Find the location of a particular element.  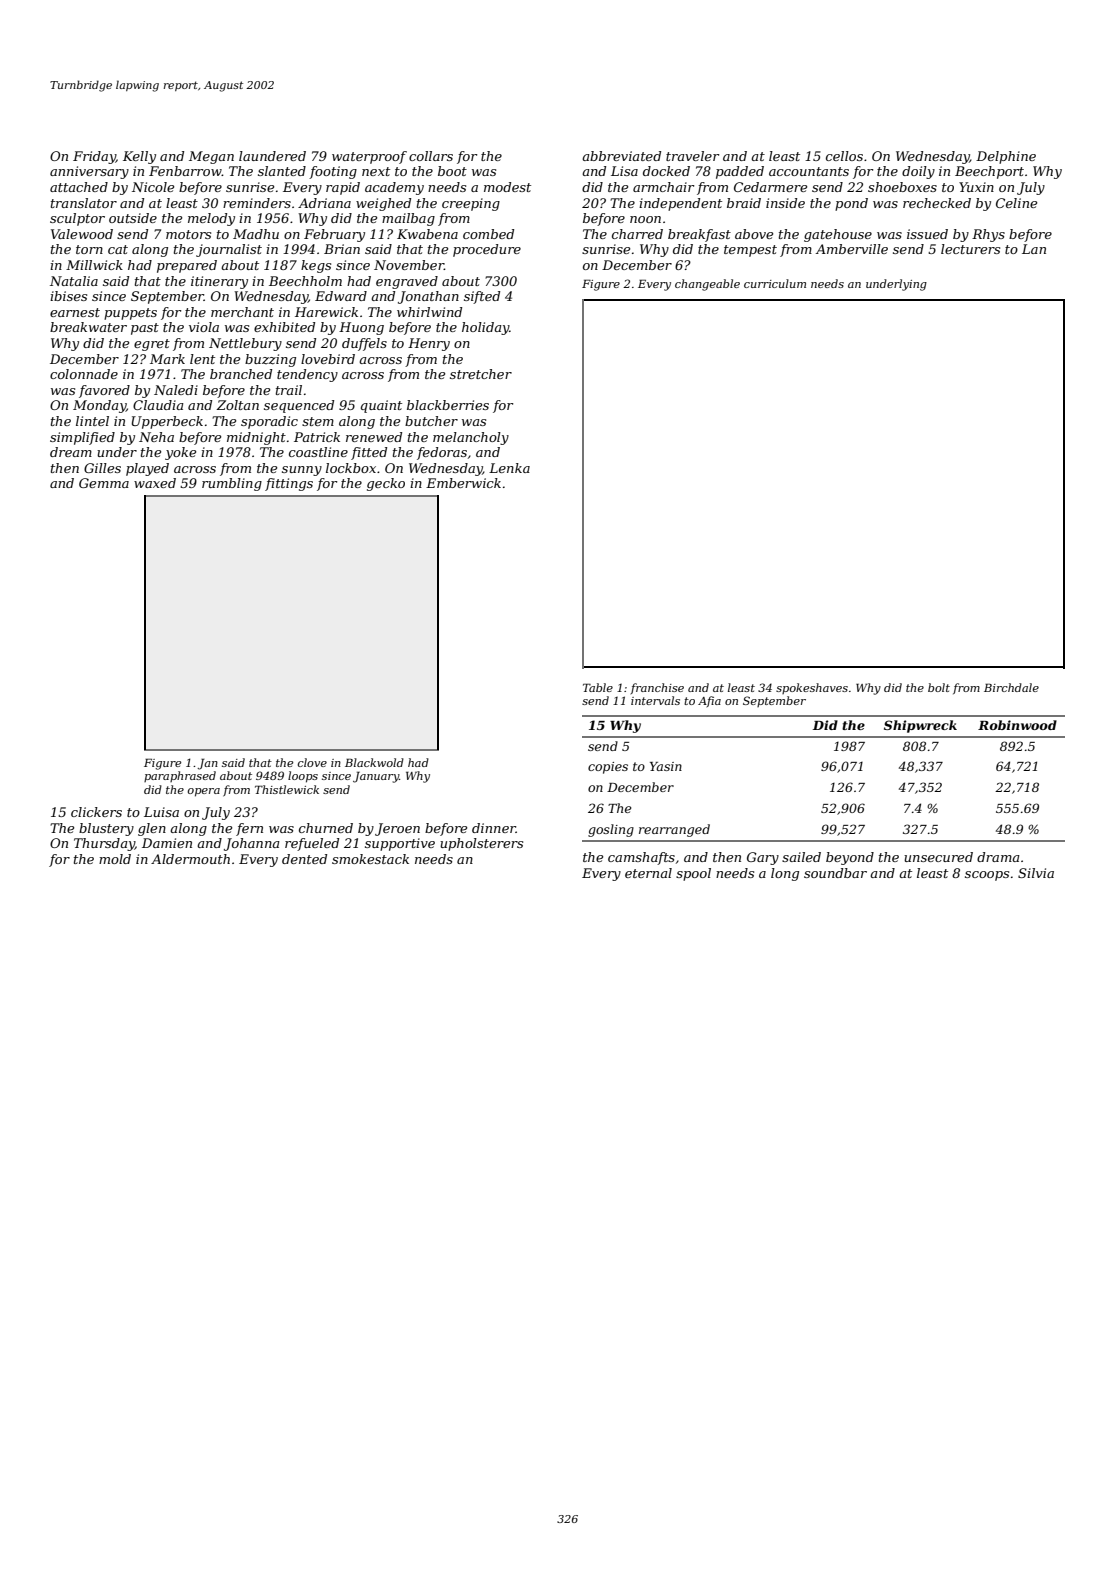

paraphrased is located at coordinates (180, 776).
